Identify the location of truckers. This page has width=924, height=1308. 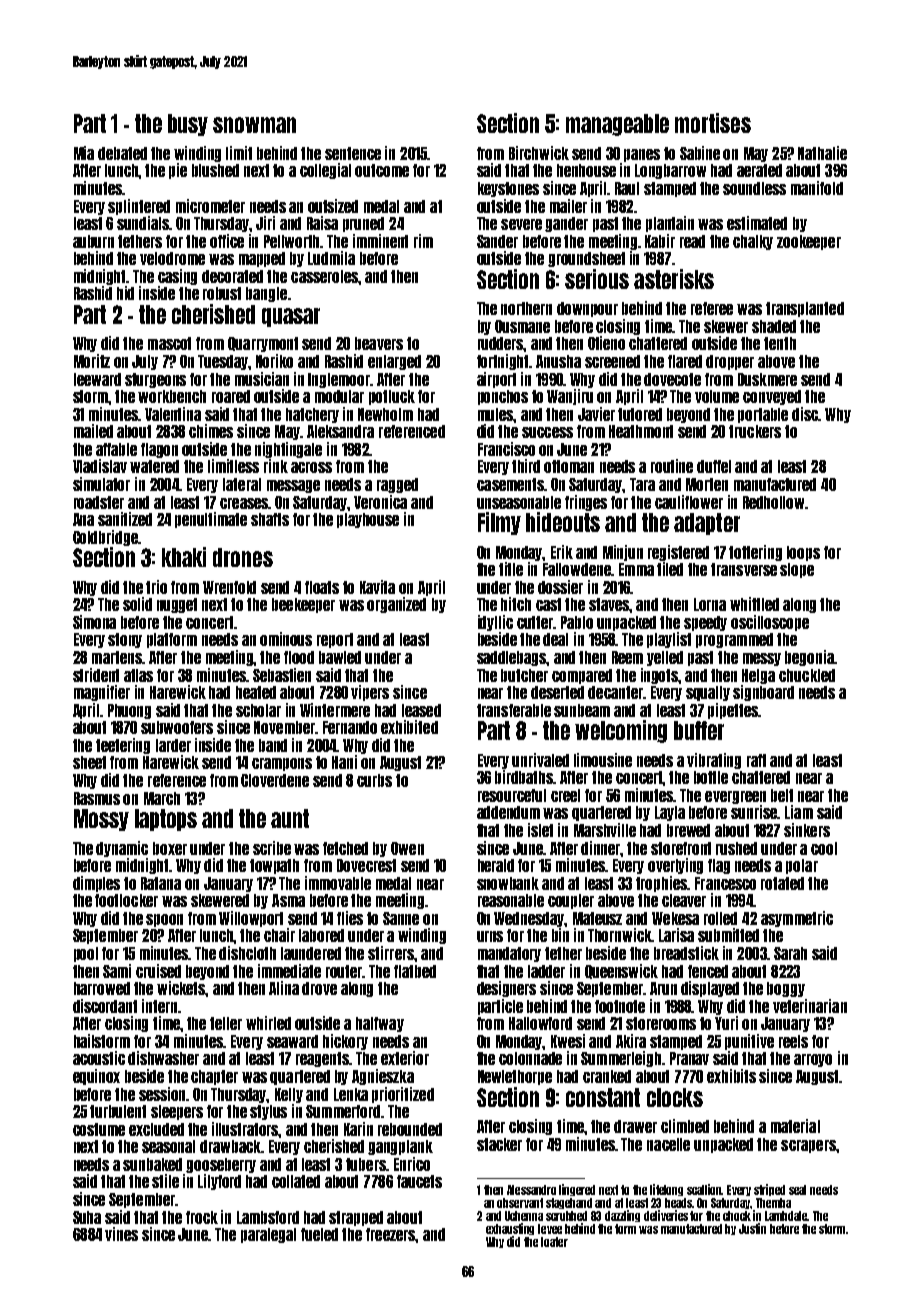
(755, 431).
